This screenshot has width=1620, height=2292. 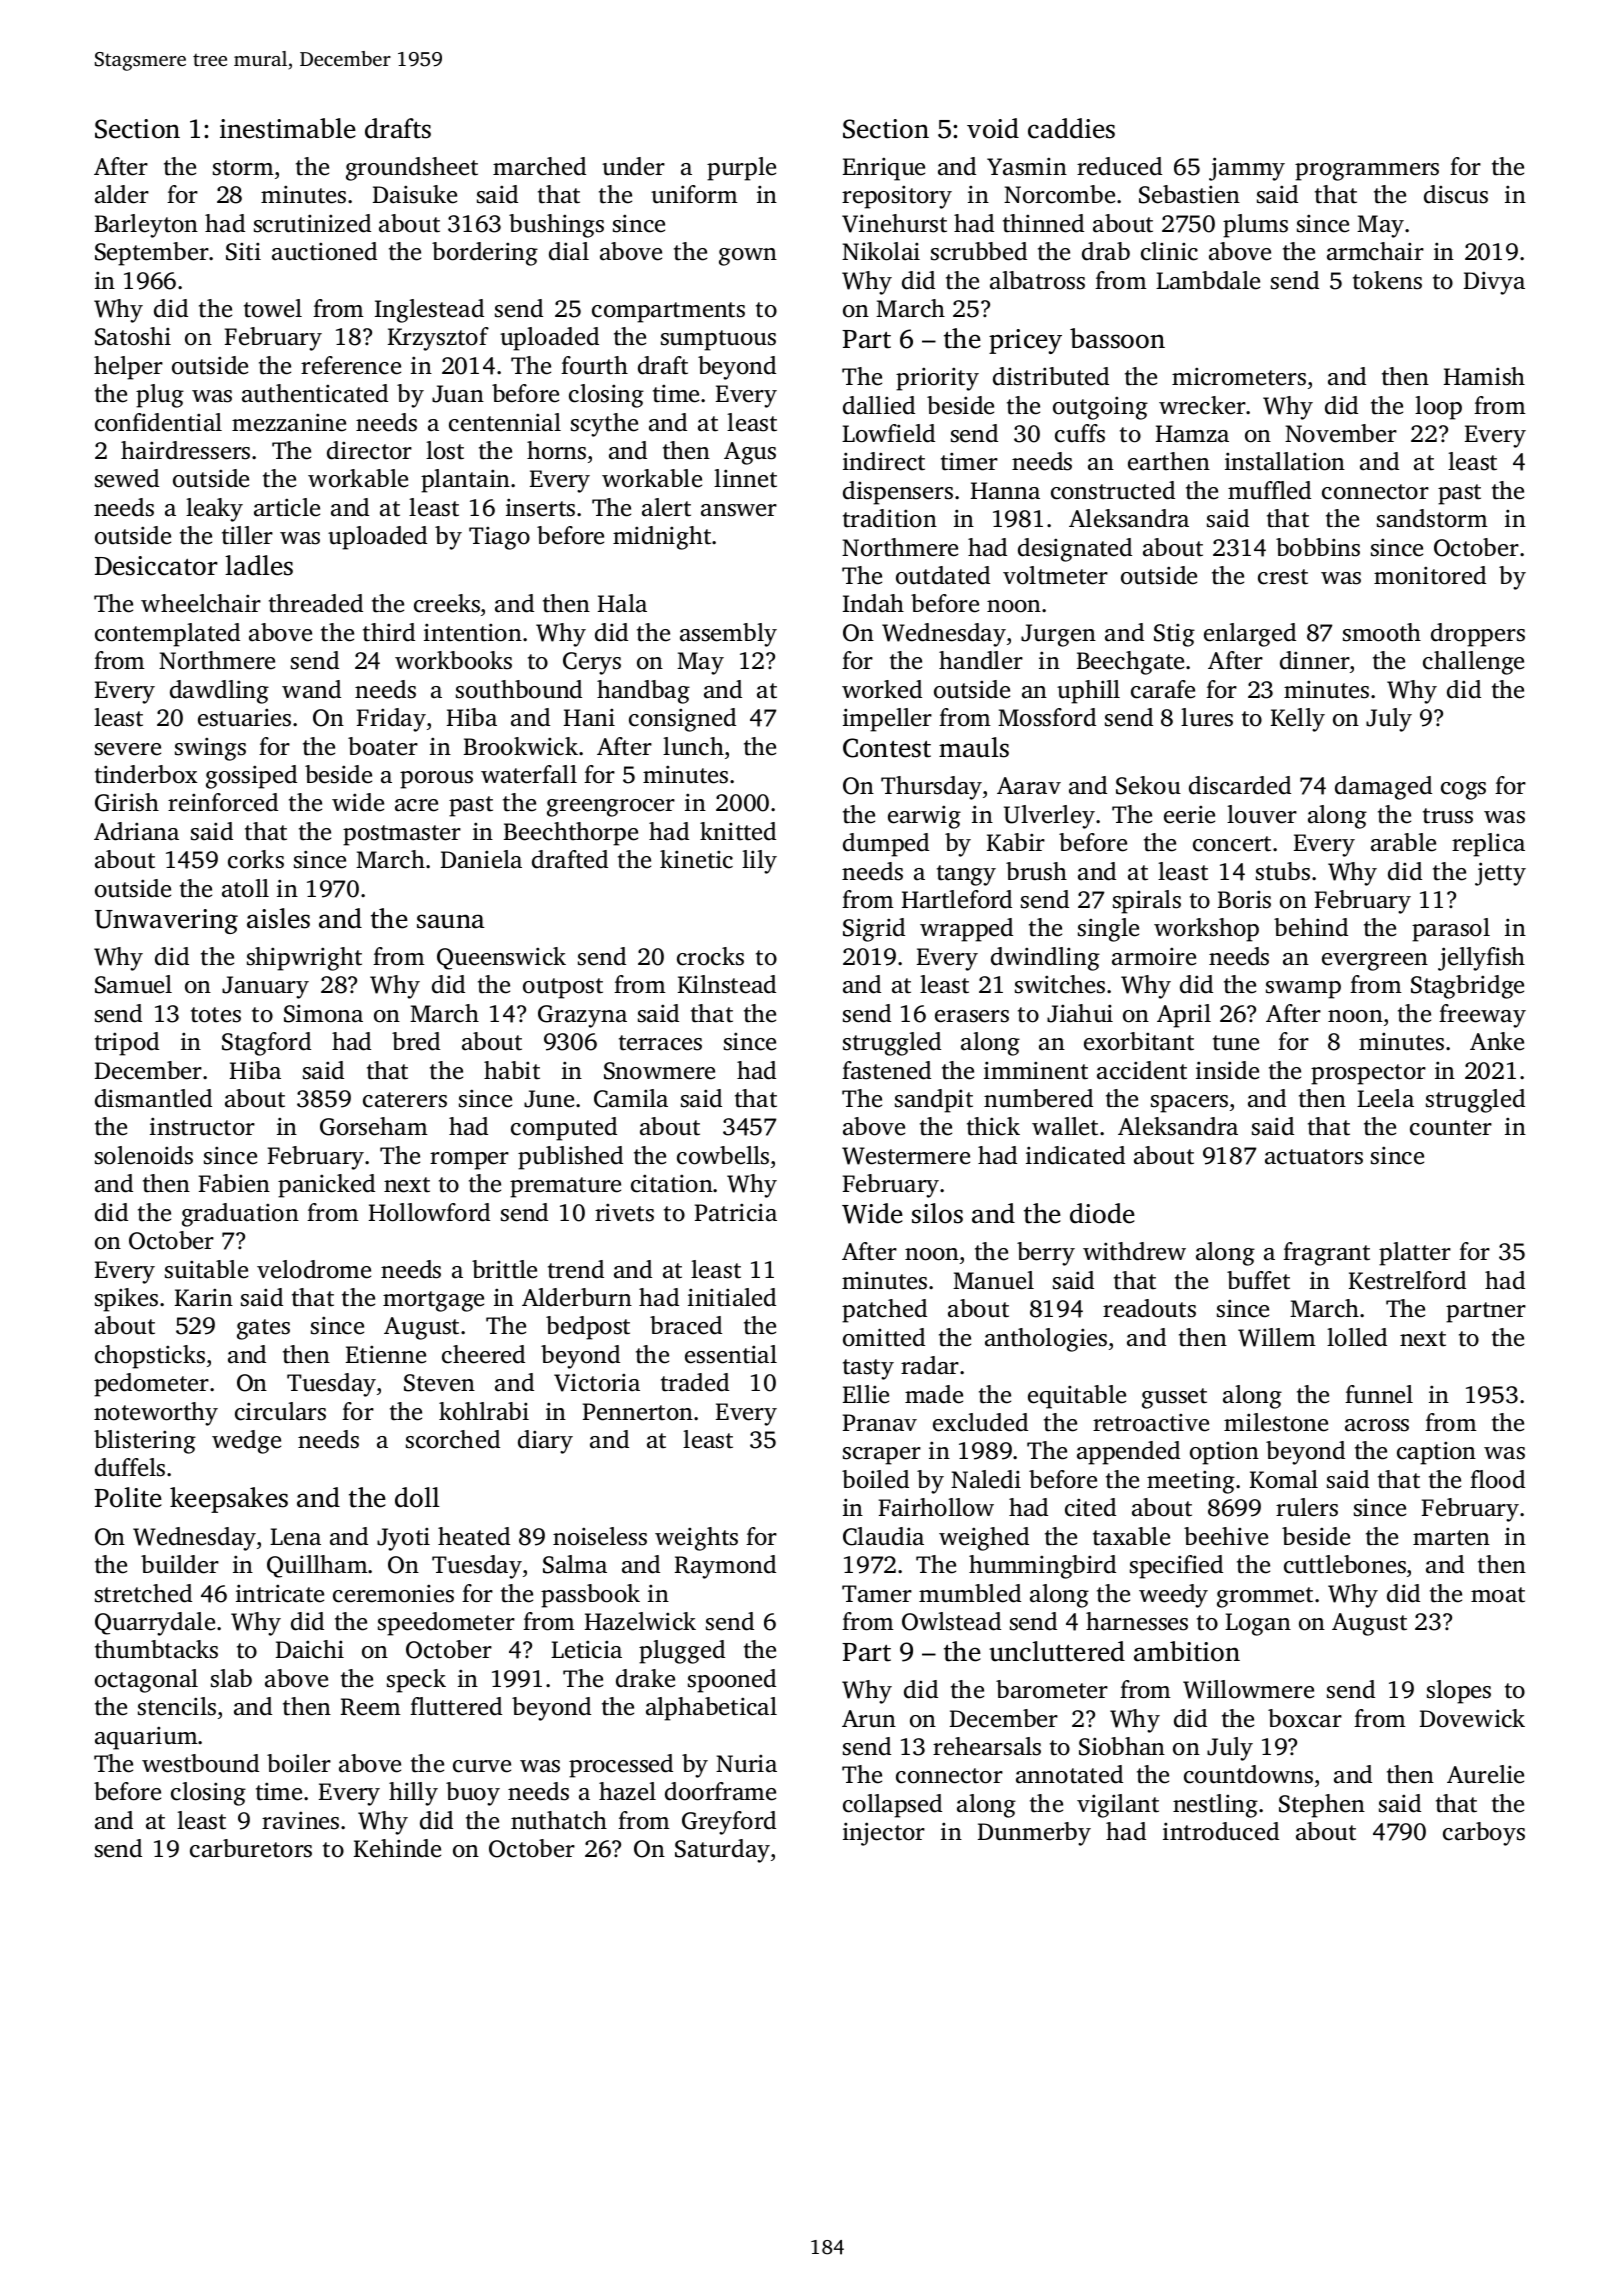 I want to click on Kestrelford, so click(x=1407, y=1280).
